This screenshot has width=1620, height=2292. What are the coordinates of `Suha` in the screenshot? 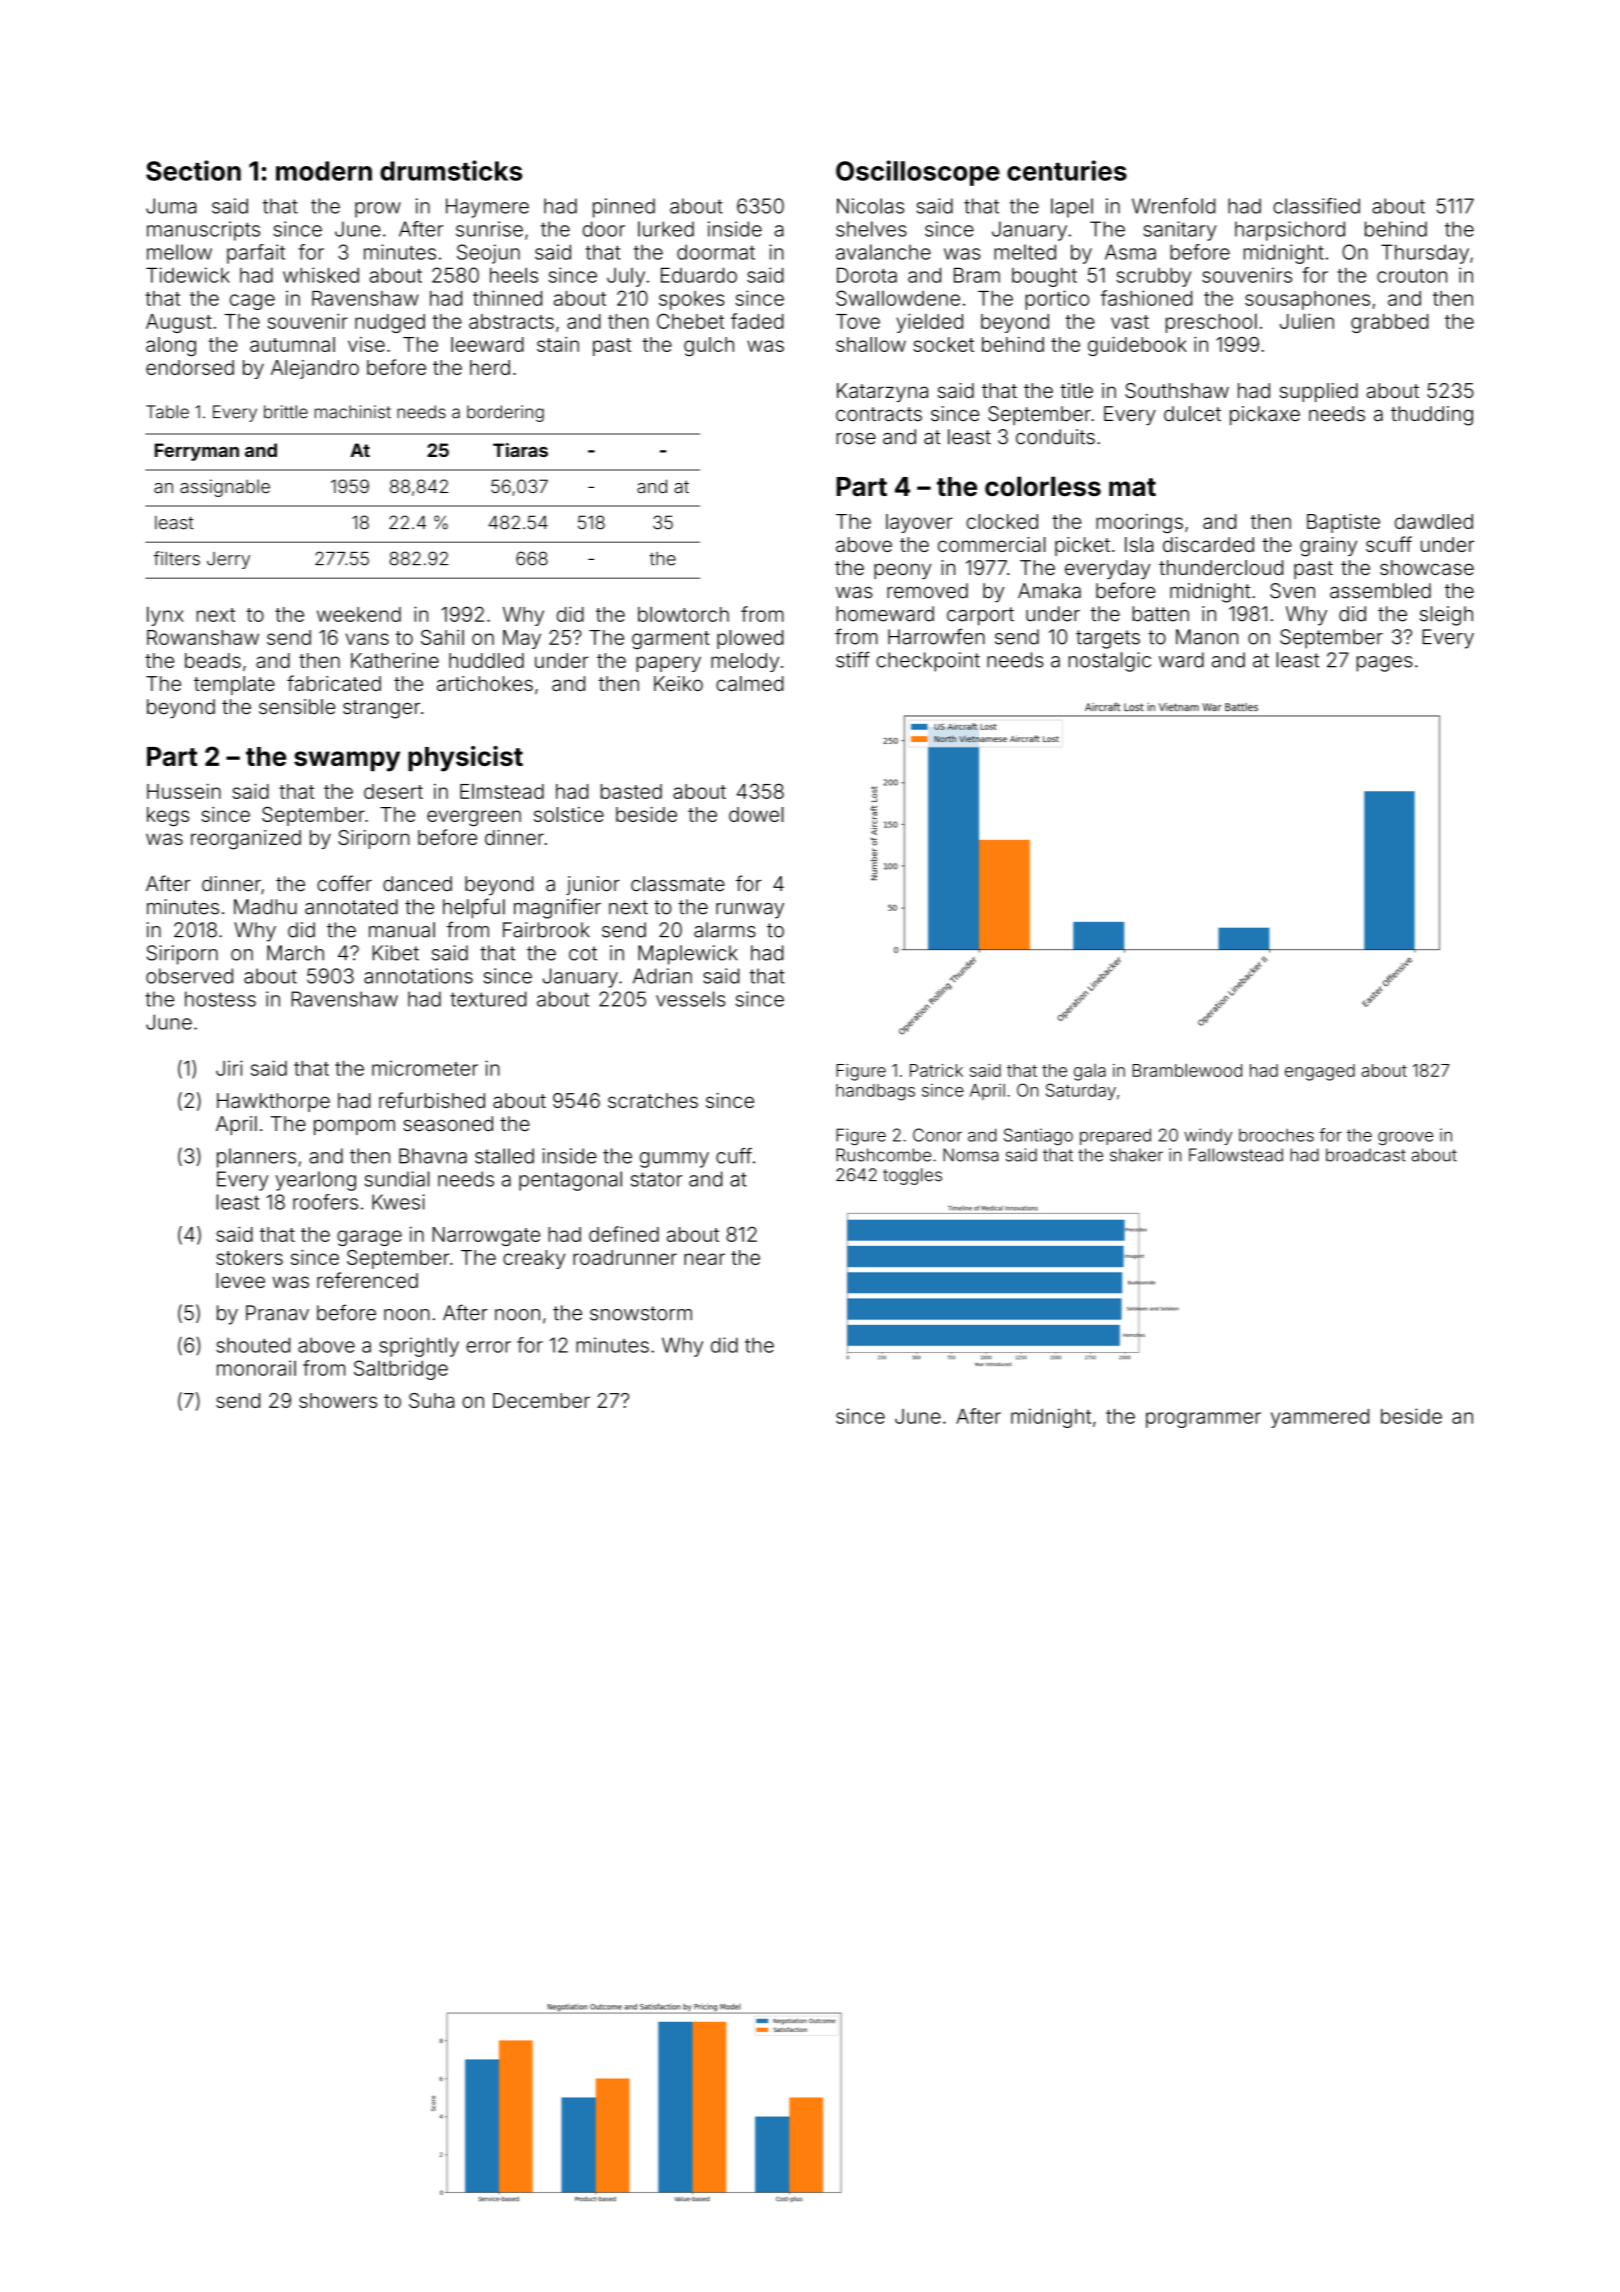 It's located at (431, 1400).
